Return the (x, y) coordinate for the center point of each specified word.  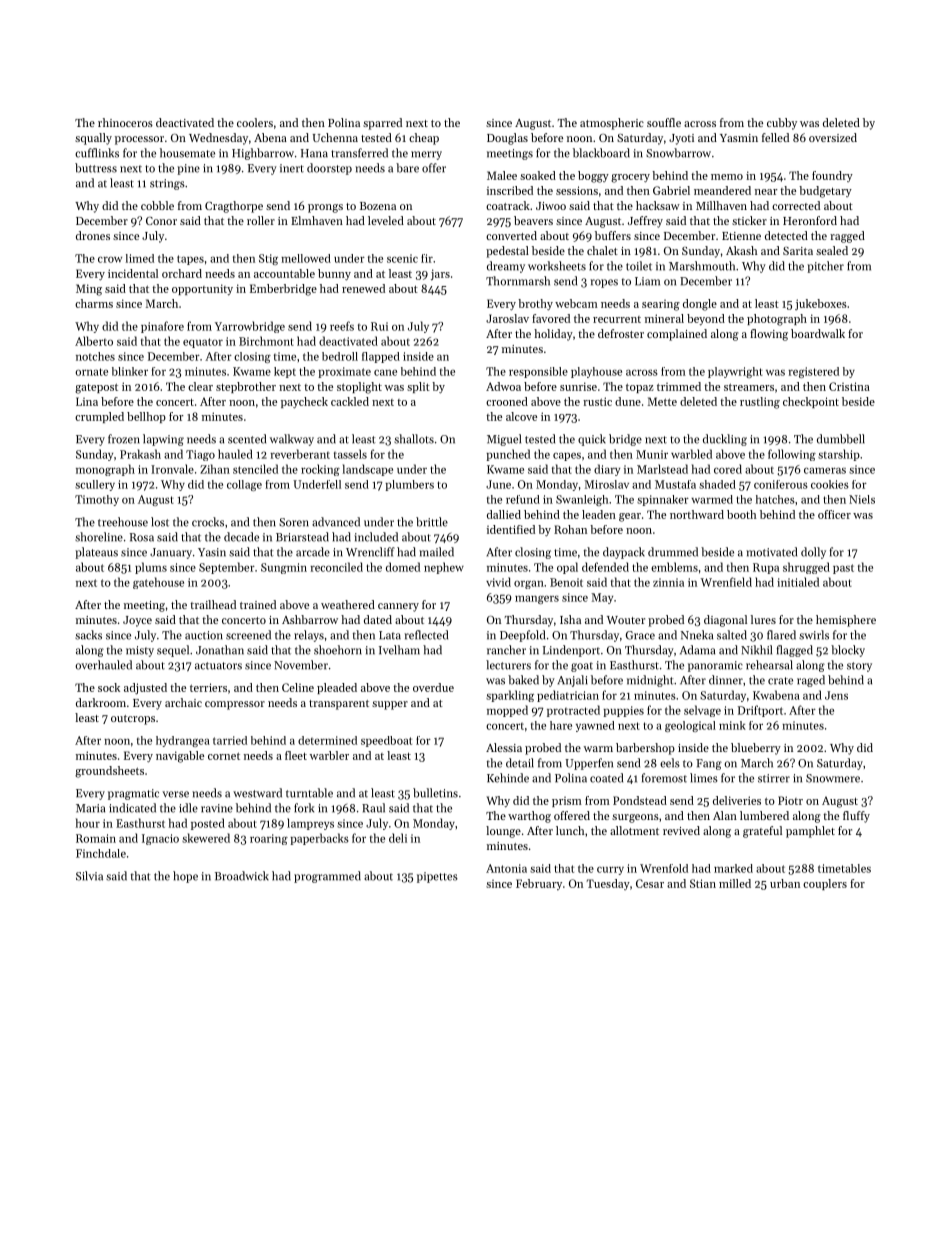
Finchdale (101, 853)
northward (697, 514)
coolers (255, 122)
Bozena (378, 206)
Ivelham (399, 650)
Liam (647, 281)
